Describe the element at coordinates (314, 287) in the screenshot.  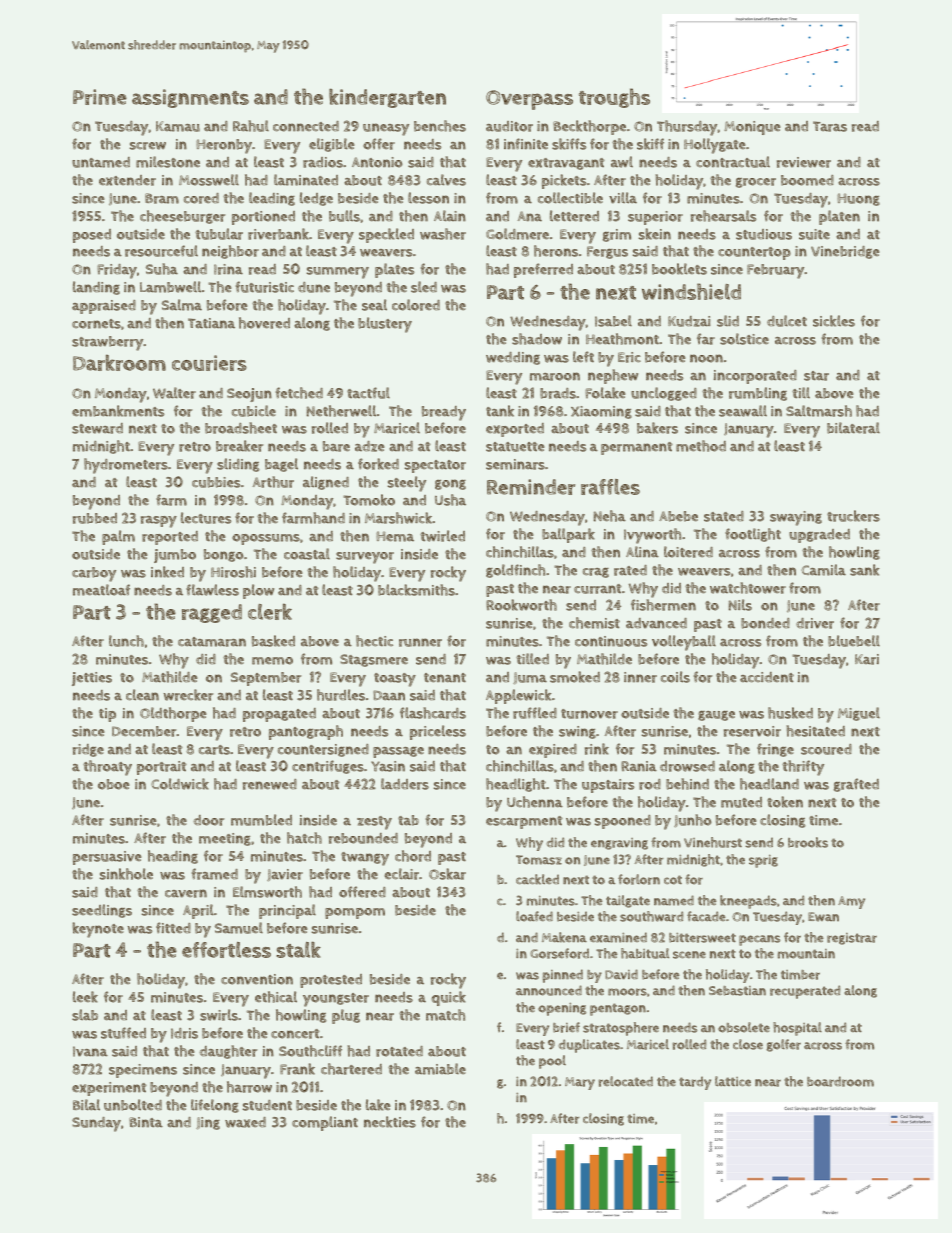
I see `dune` at that location.
